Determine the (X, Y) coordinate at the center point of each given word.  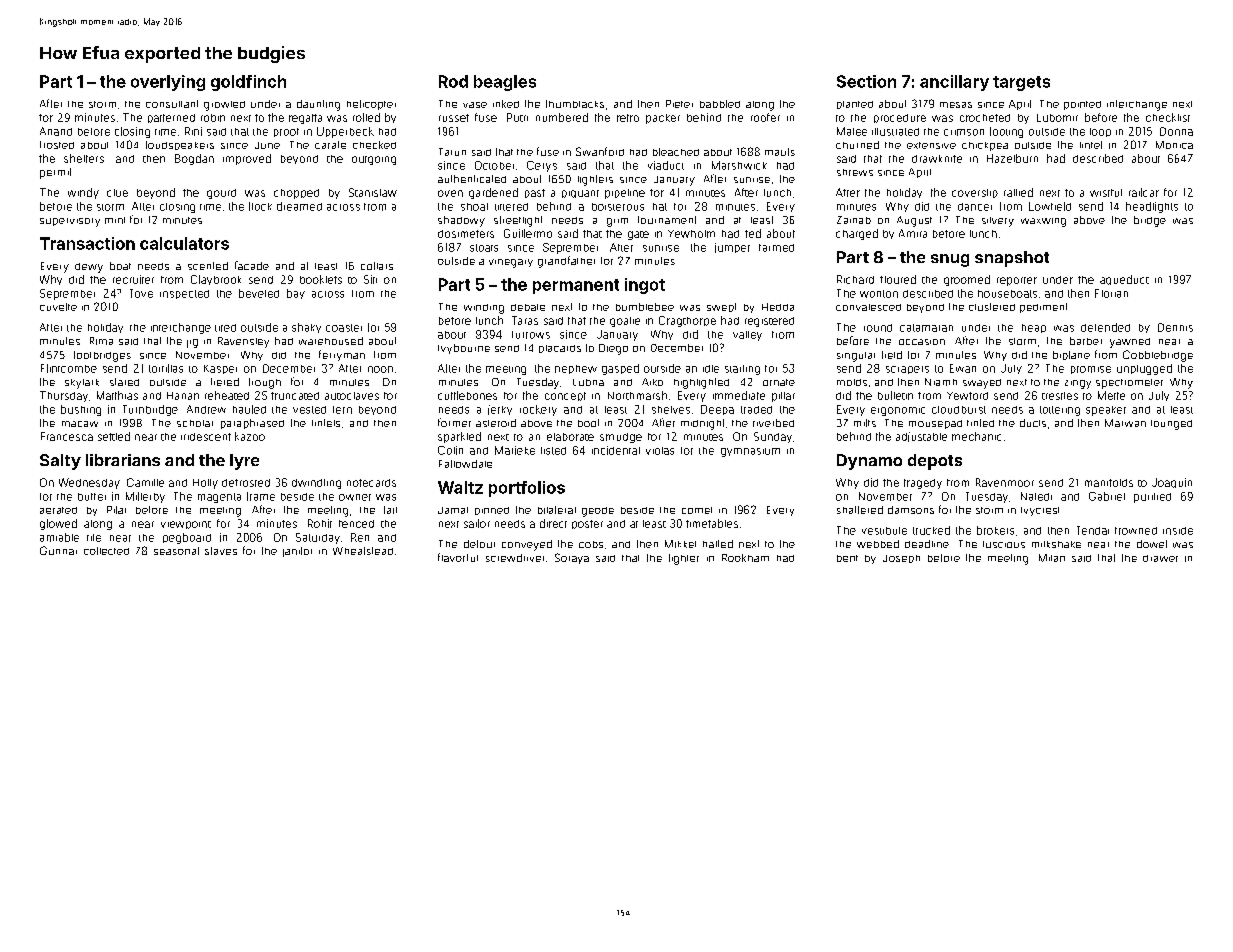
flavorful (458, 557)
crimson (964, 132)
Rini (193, 131)
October (494, 165)
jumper (732, 248)
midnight (702, 424)
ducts (1033, 423)
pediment (1043, 308)
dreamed (299, 206)
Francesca (67, 436)
